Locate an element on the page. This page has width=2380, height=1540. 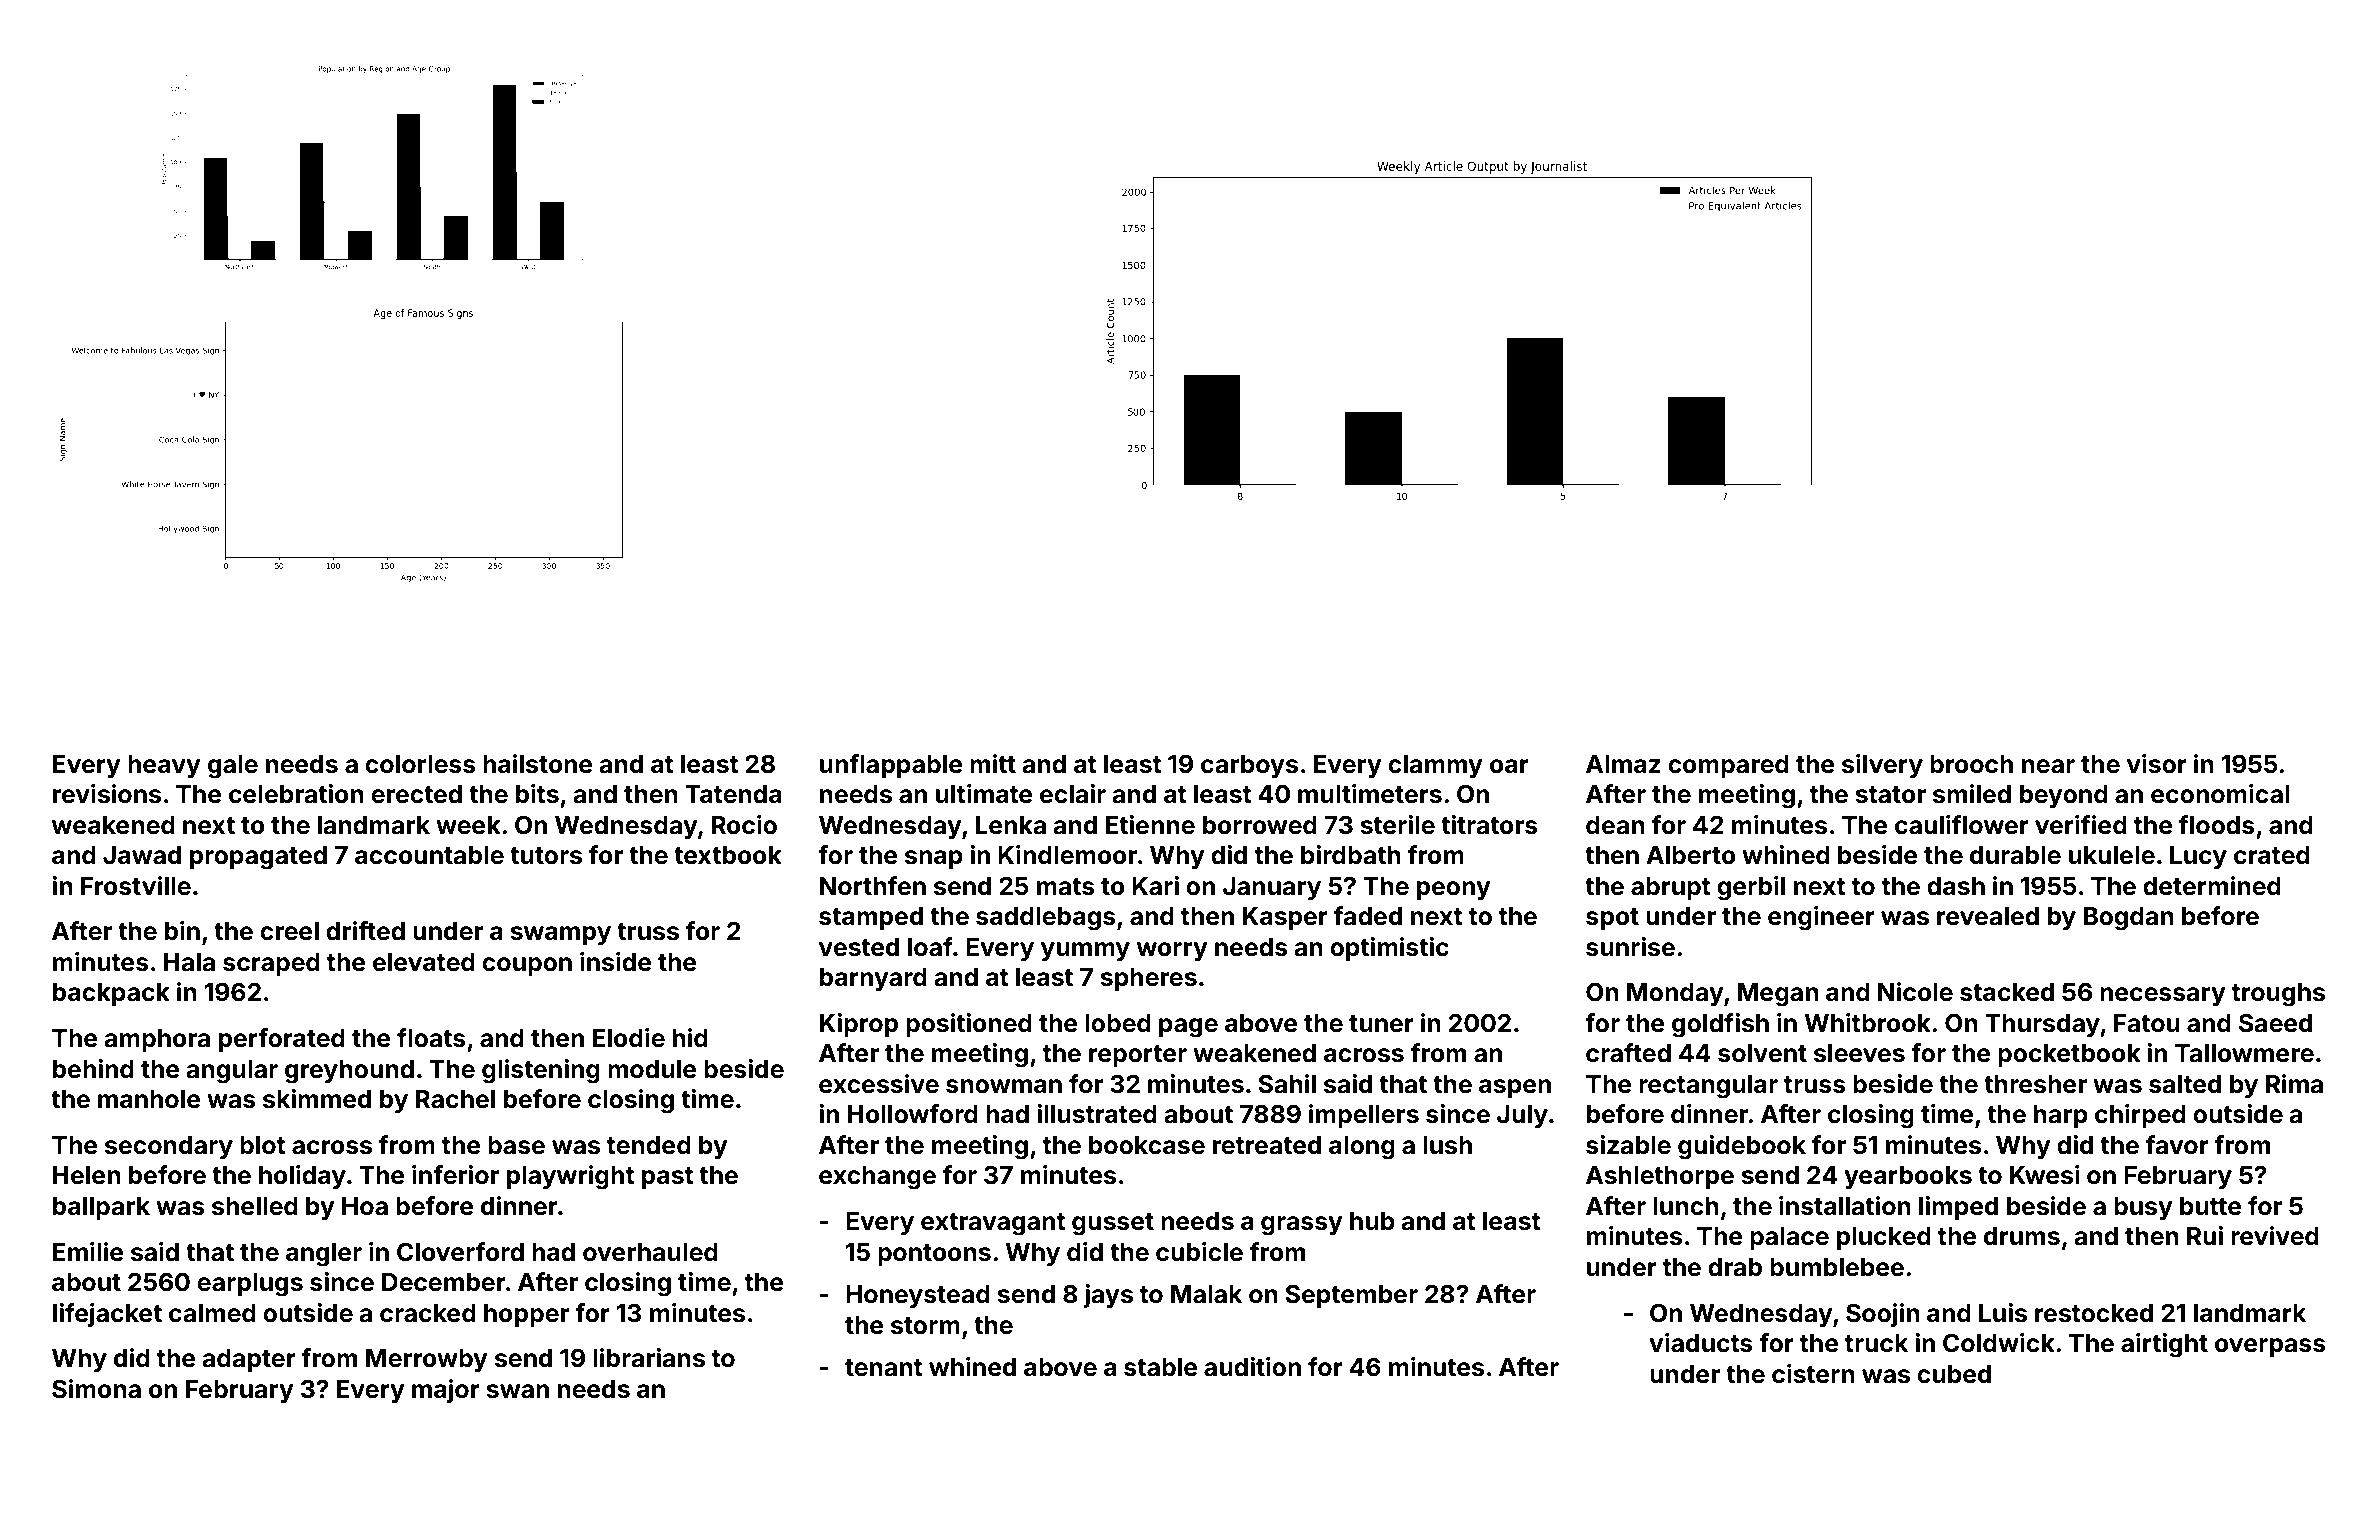
Helen is located at coordinates (87, 1175).
